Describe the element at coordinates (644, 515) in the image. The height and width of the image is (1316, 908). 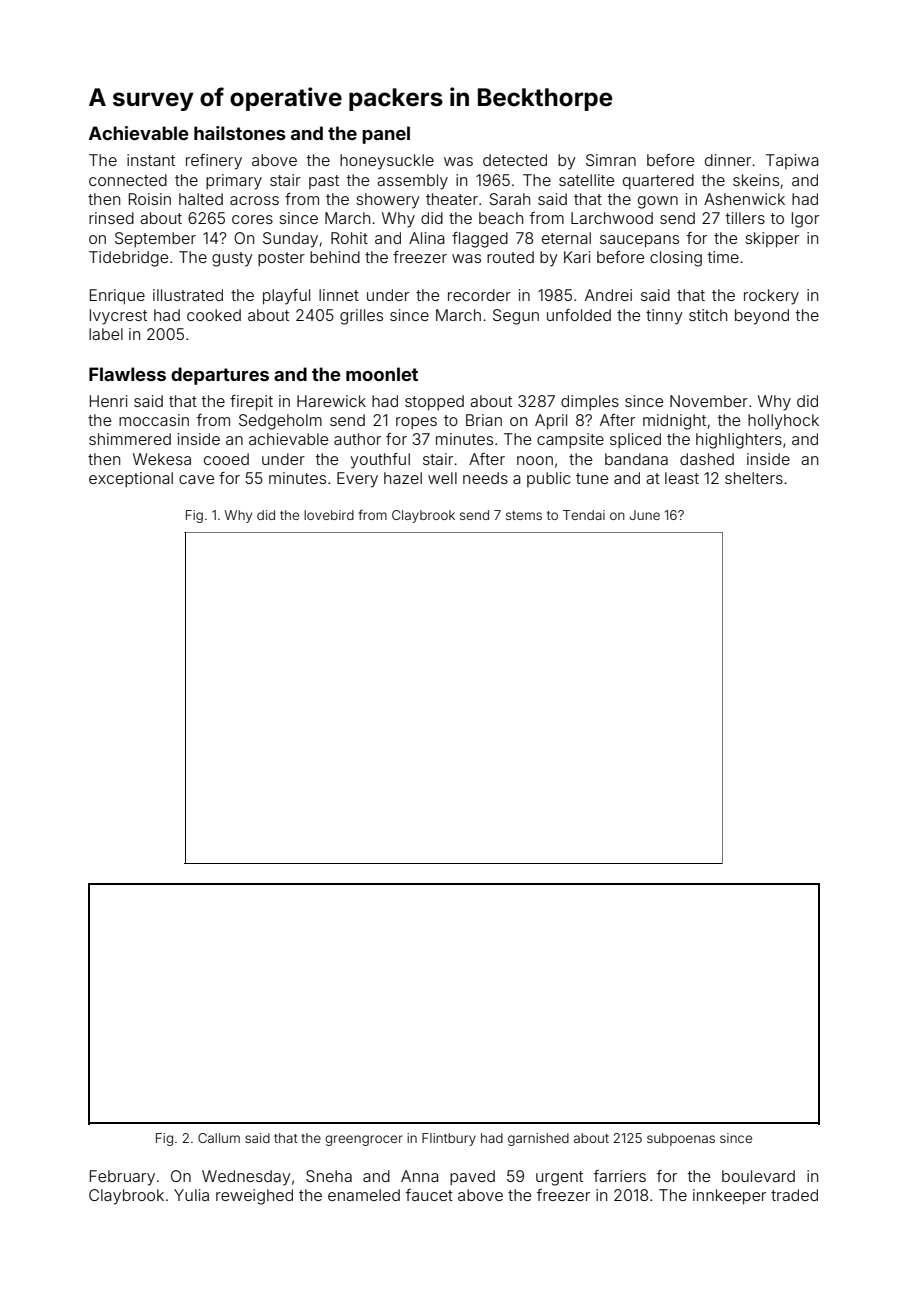
I see `June` at that location.
